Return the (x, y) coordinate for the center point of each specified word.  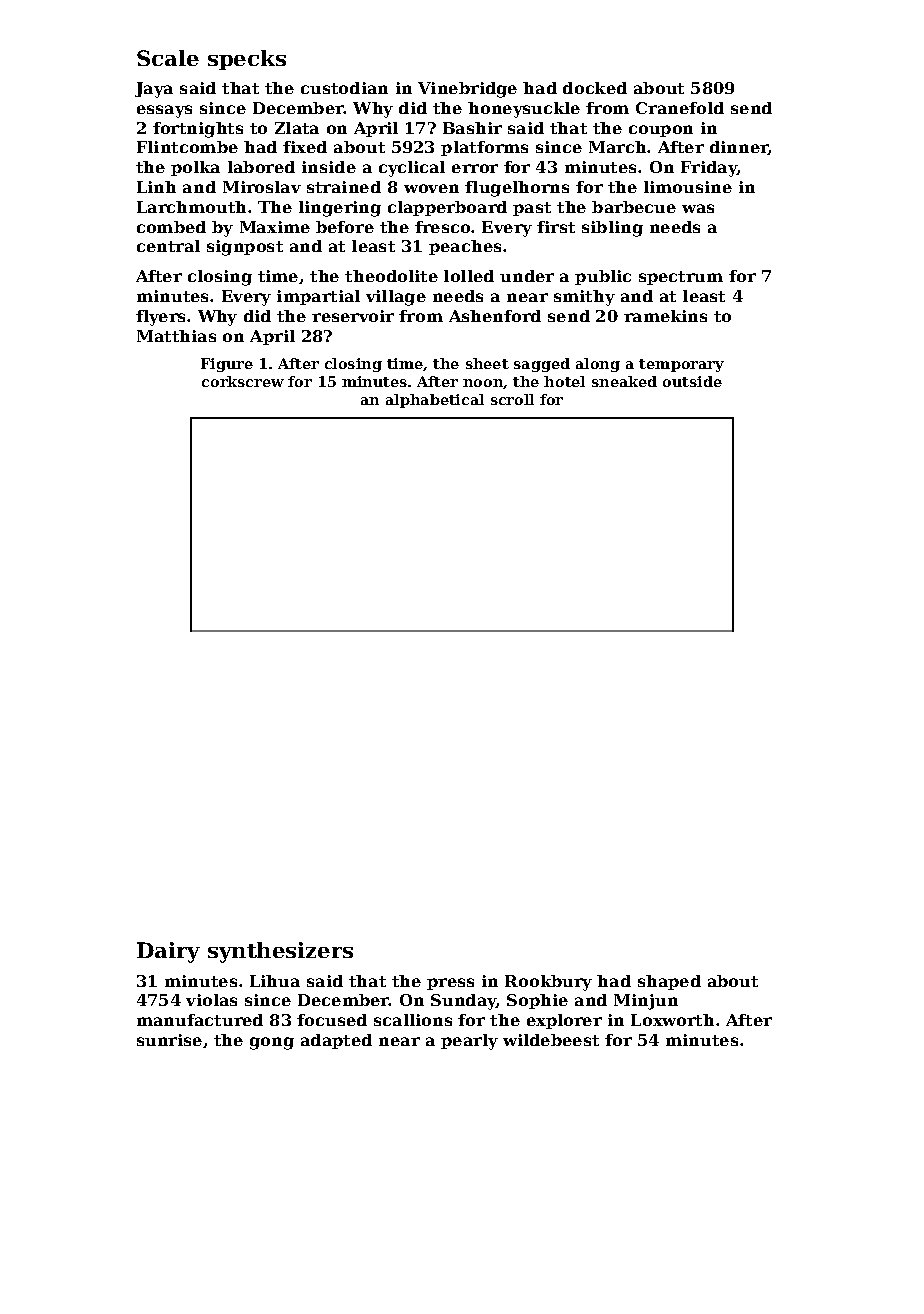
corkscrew (243, 381)
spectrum (681, 278)
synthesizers (280, 952)
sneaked (624, 381)
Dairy (168, 952)
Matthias (176, 336)
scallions (413, 1020)
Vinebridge (467, 90)
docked (595, 88)
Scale (168, 58)
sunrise (169, 1040)
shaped (669, 982)
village (396, 298)
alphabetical (435, 401)
